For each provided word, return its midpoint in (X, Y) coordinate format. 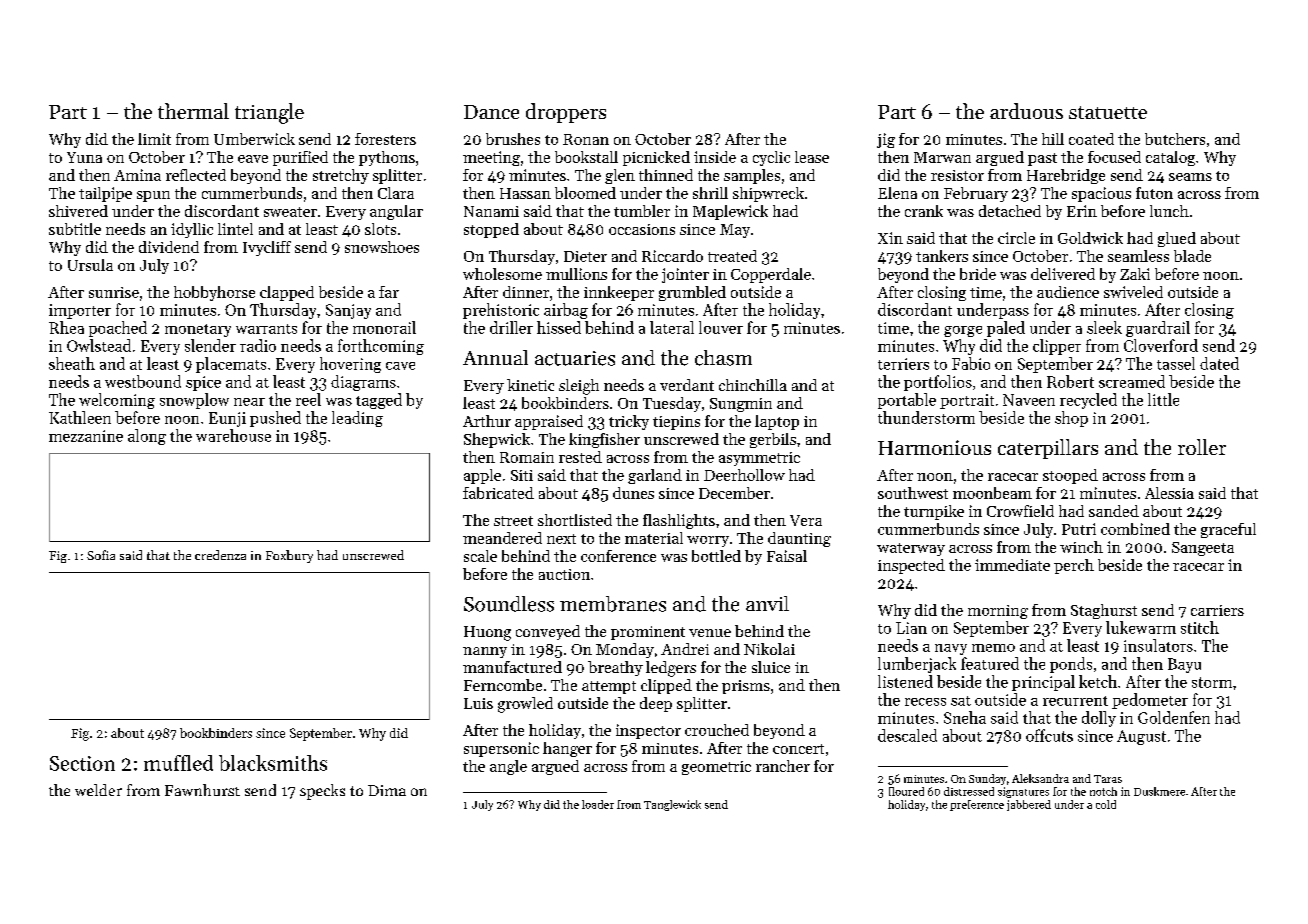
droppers (566, 113)
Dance (491, 112)
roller (1202, 447)
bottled (716, 556)
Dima (387, 790)
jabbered (1029, 805)
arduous (1026, 111)
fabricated (498, 493)
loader (598, 804)
